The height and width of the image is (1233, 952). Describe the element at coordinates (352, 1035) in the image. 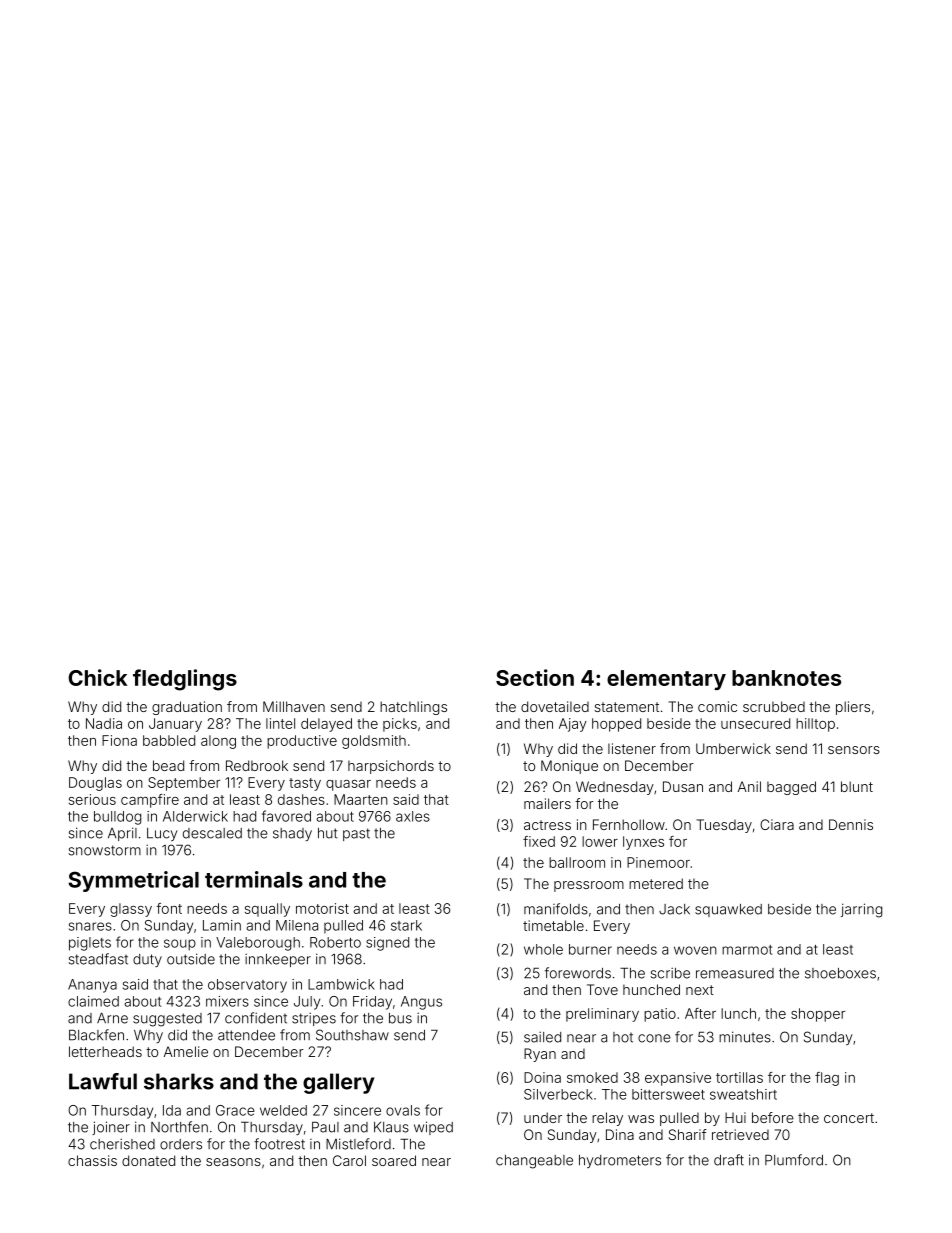

I see `Southshaw` at that location.
